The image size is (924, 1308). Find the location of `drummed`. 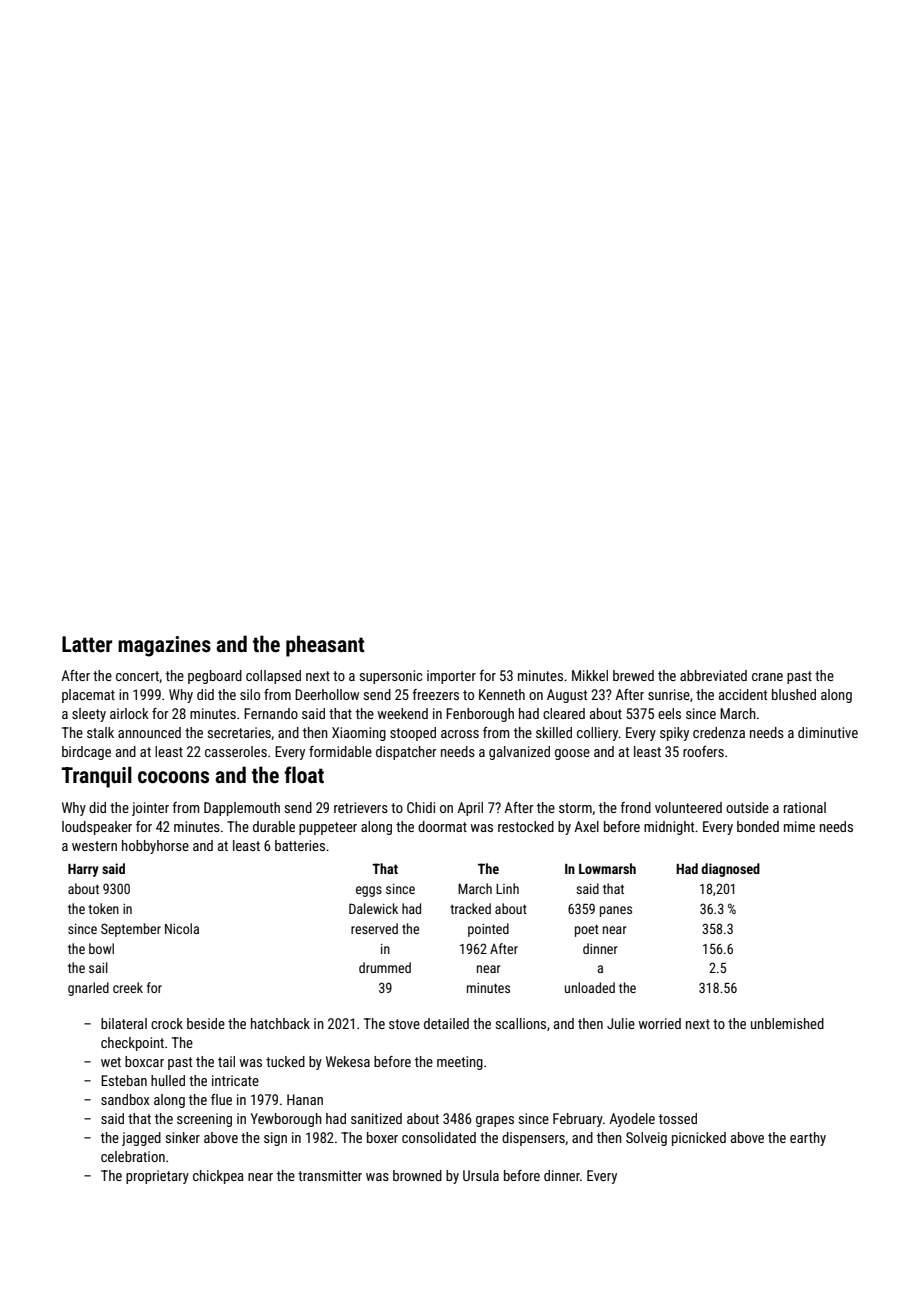

drummed is located at coordinates (385, 967).
